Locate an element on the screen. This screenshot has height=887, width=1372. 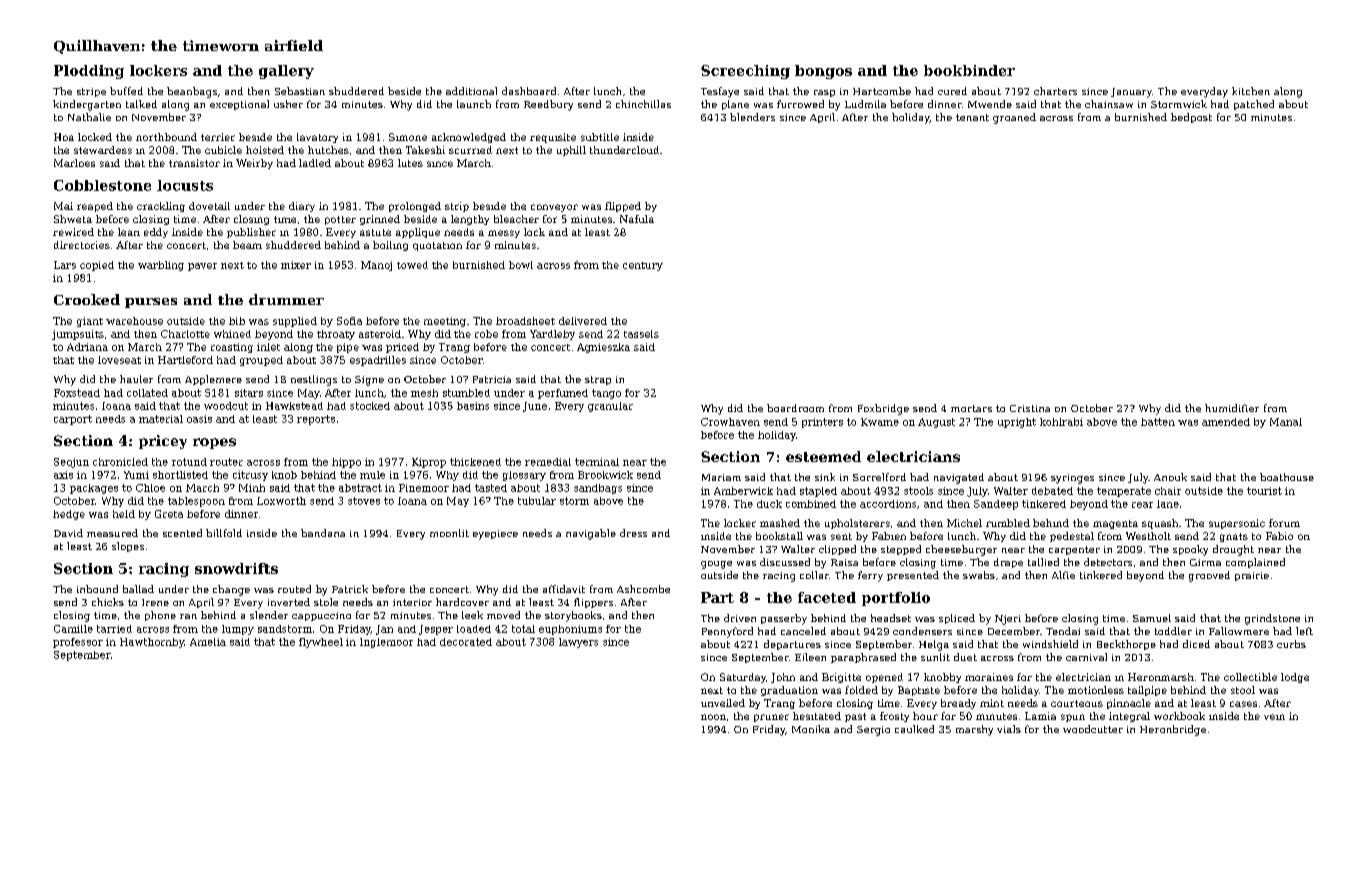
usher is located at coordinates (288, 104).
